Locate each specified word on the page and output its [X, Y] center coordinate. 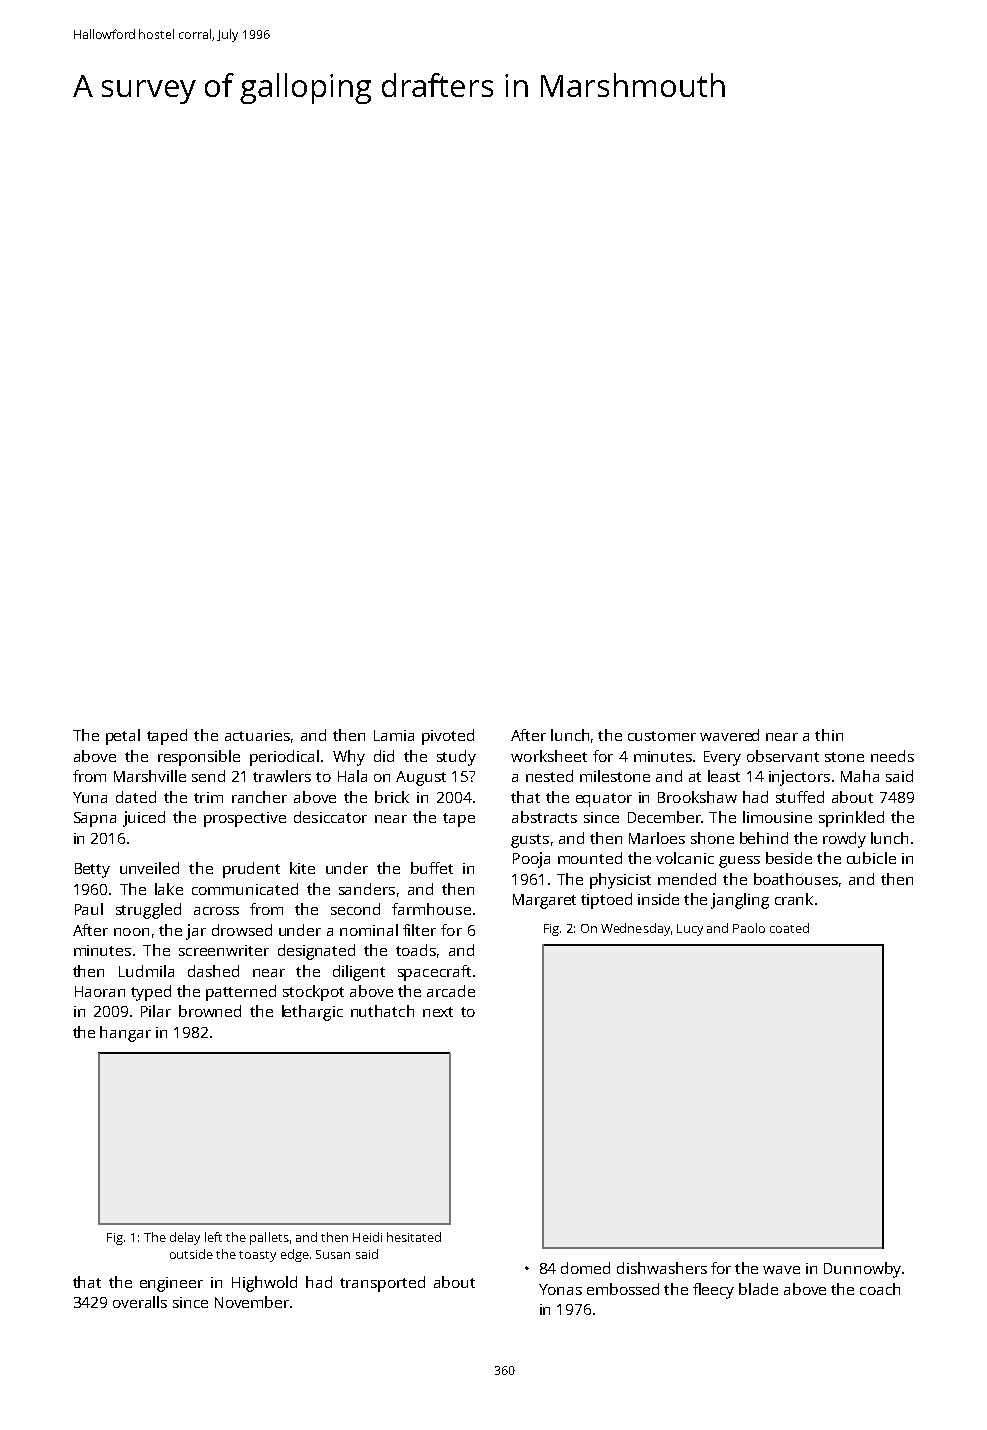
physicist [620, 881]
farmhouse [431, 909]
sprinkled [851, 819]
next [438, 1012]
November [252, 1302]
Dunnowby [862, 1270]
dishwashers [662, 1268]
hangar [125, 1034]
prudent [251, 870]
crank [794, 899]
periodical [284, 758]
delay [185, 1238]
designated [316, 952]
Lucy [690, 930]
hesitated [414, 1237]
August [421, 778]
